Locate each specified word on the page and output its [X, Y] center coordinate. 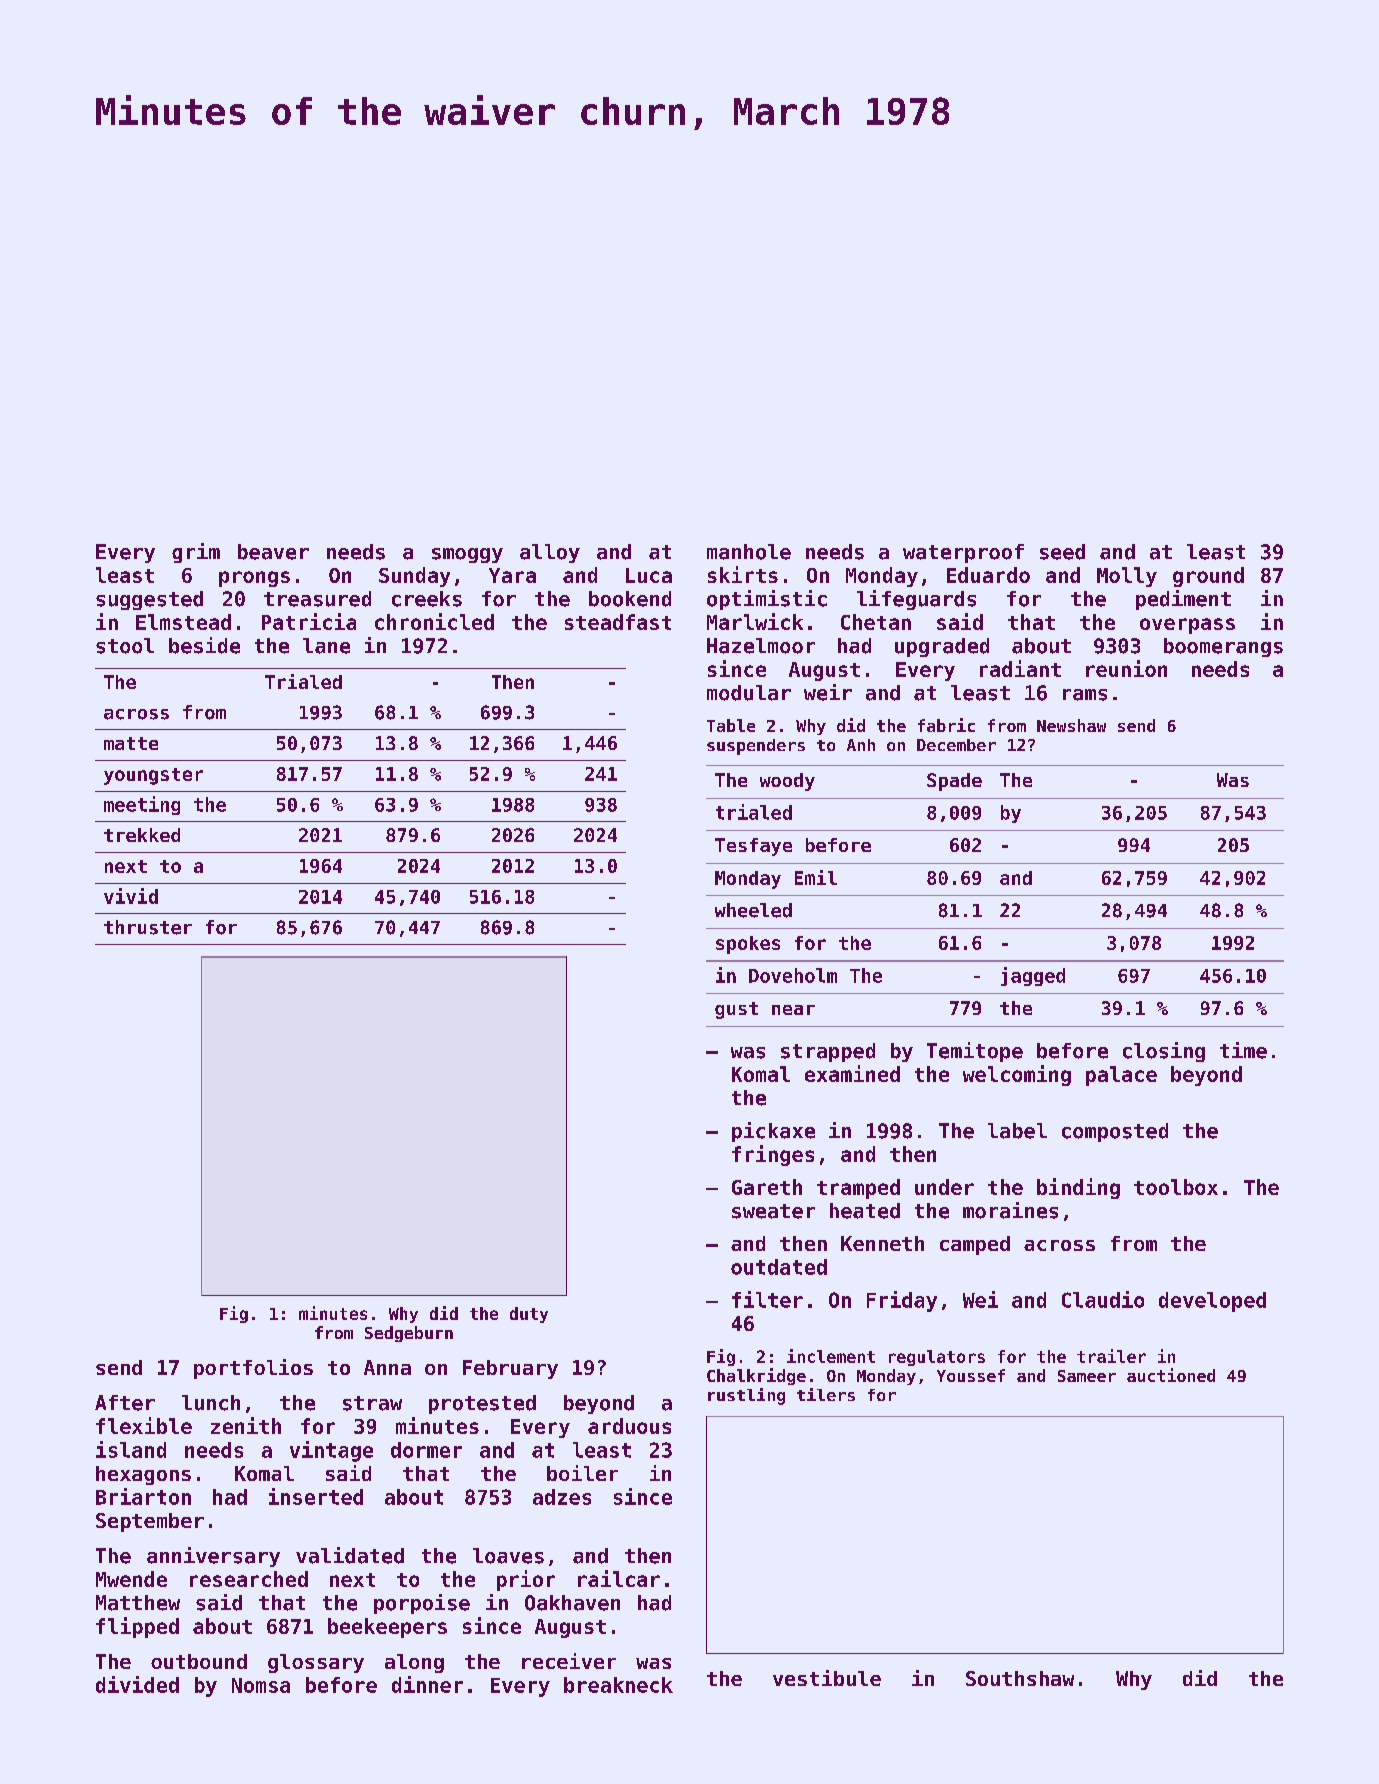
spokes [748, 945]
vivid [131, 896]
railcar [619, 1578]
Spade [954, 782]
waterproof [963, 553]
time [1243, 1050]
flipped [137, 1627]
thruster [148, 927]
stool [125, 646]
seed [1062, 552]
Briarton [143, 1496]
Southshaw [1020, 1678]
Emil [816, 877]
